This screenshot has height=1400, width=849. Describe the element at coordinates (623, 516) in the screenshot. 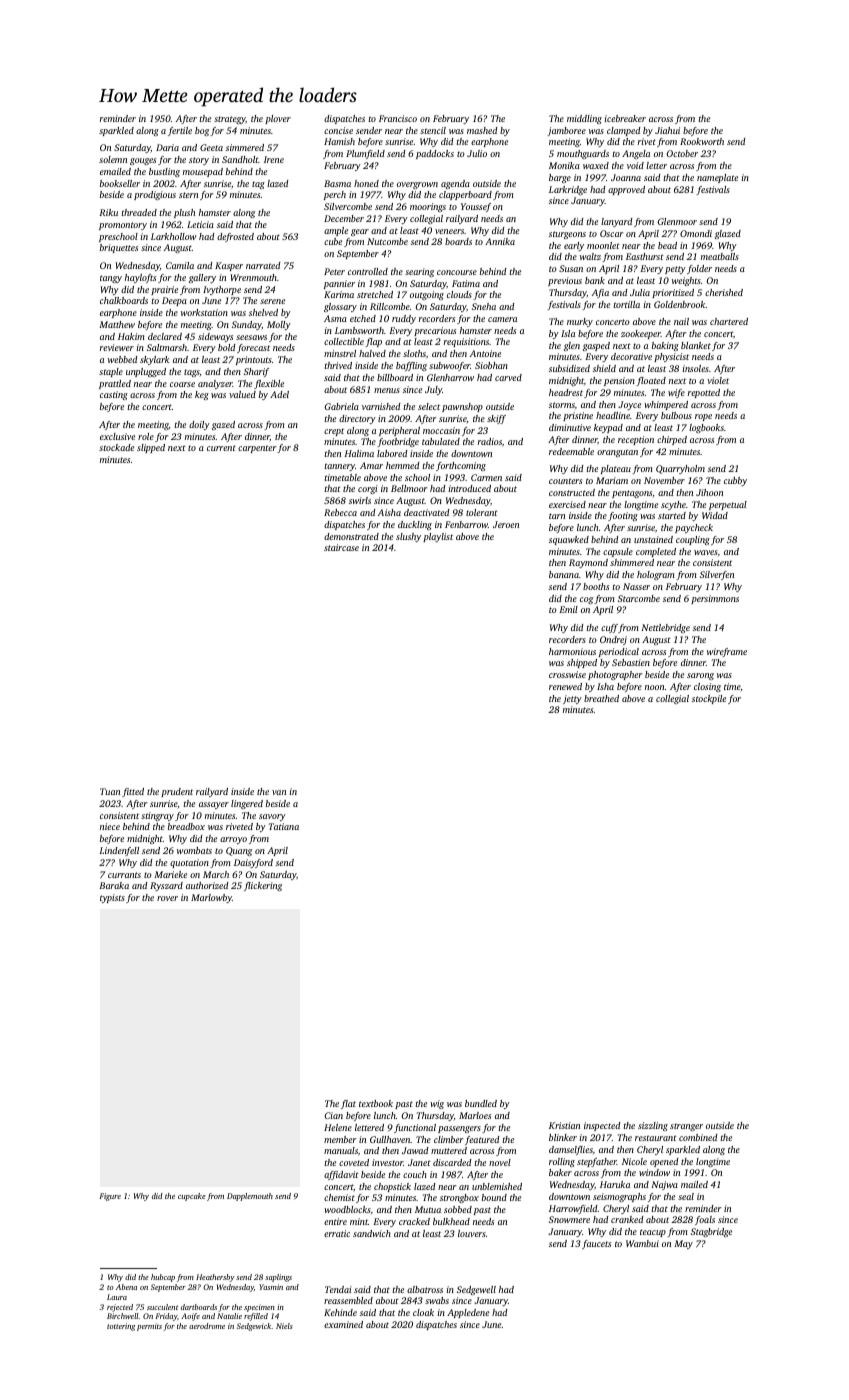

I see `footing` at that location.
